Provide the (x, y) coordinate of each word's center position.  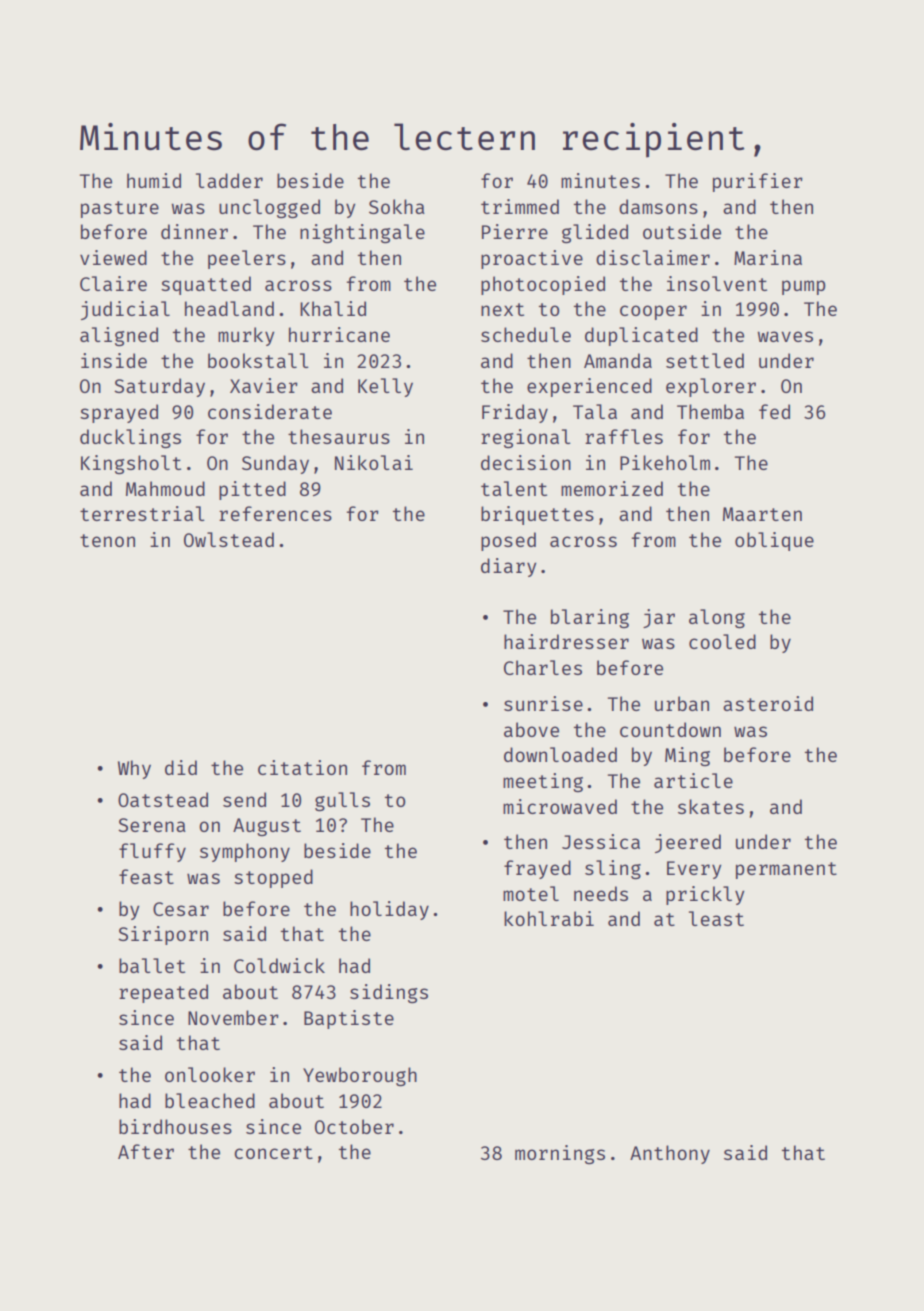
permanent (786, 870)
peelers (247, 259)
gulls (342, 801)
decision (526, 462)
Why (134, 769)
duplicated (641, 336)
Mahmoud (165, 488)
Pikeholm (665, 462)
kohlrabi (549, 918)
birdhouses (175, 1126)
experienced (589, 387)
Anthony (670, 1154)
